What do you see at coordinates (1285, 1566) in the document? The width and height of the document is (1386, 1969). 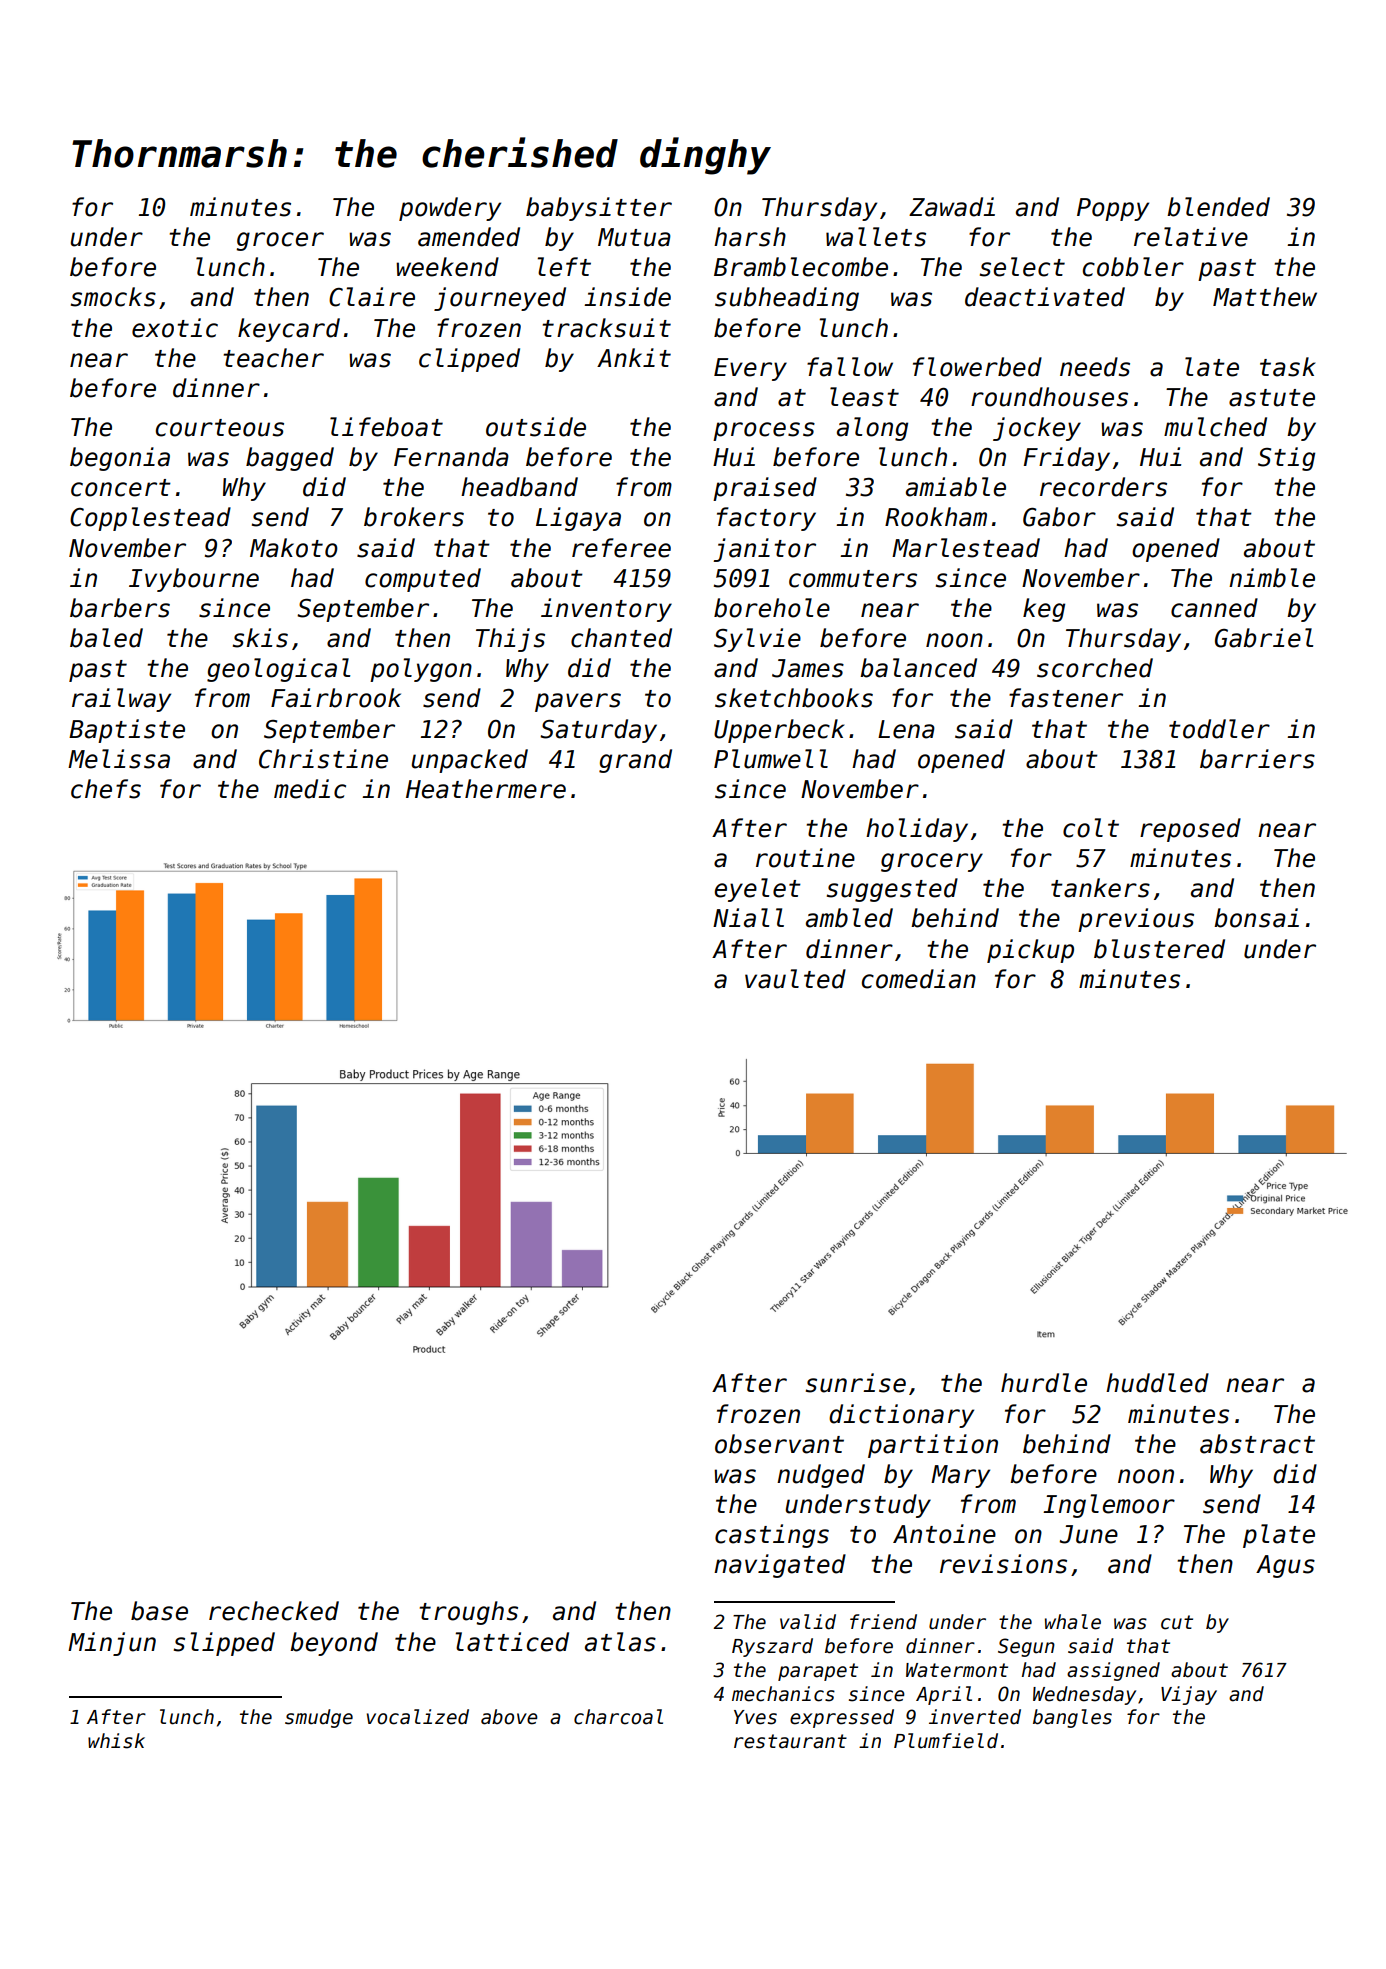 I see `Agus` at bounding box center [1285, 1566].
